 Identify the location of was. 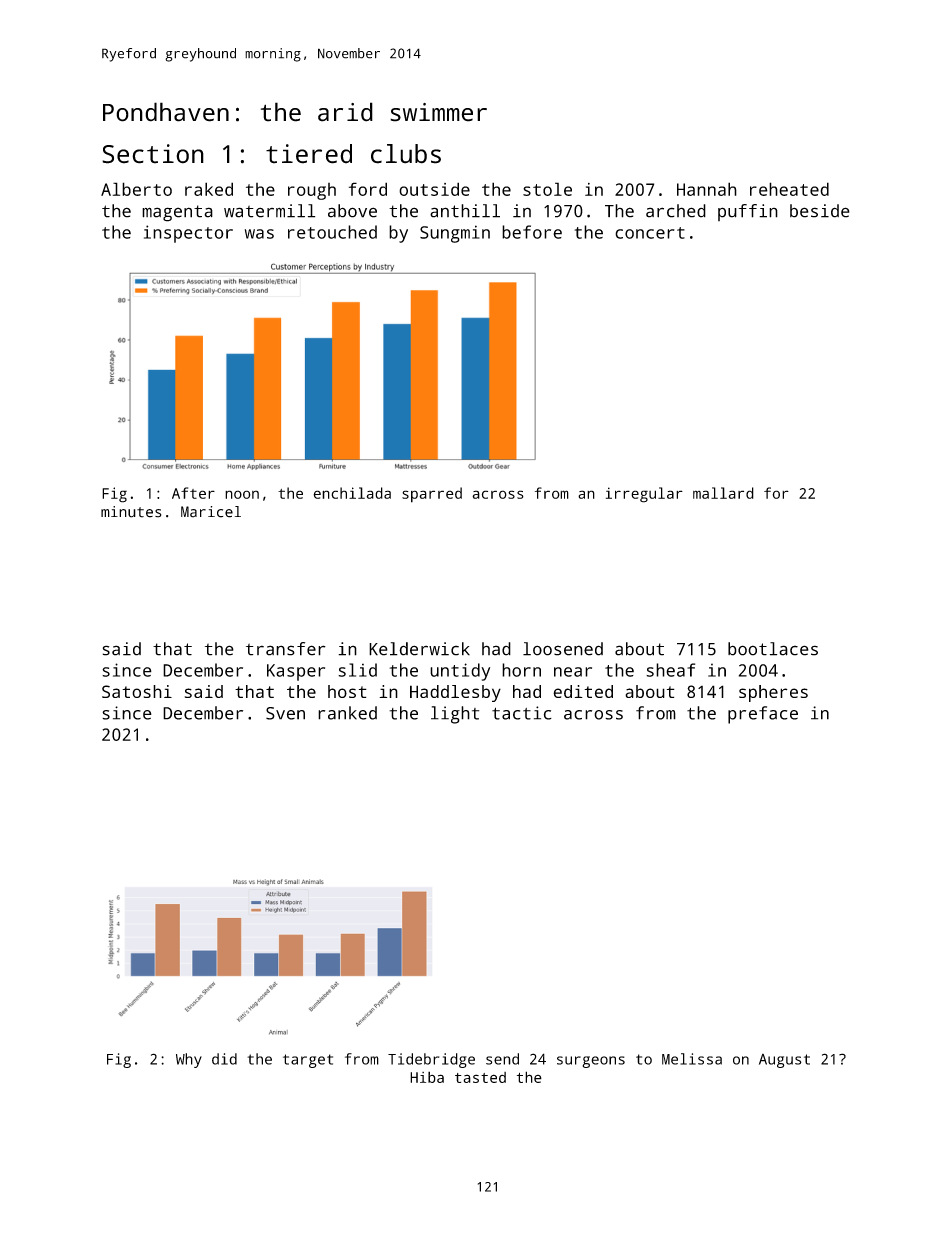
(259, 234).
